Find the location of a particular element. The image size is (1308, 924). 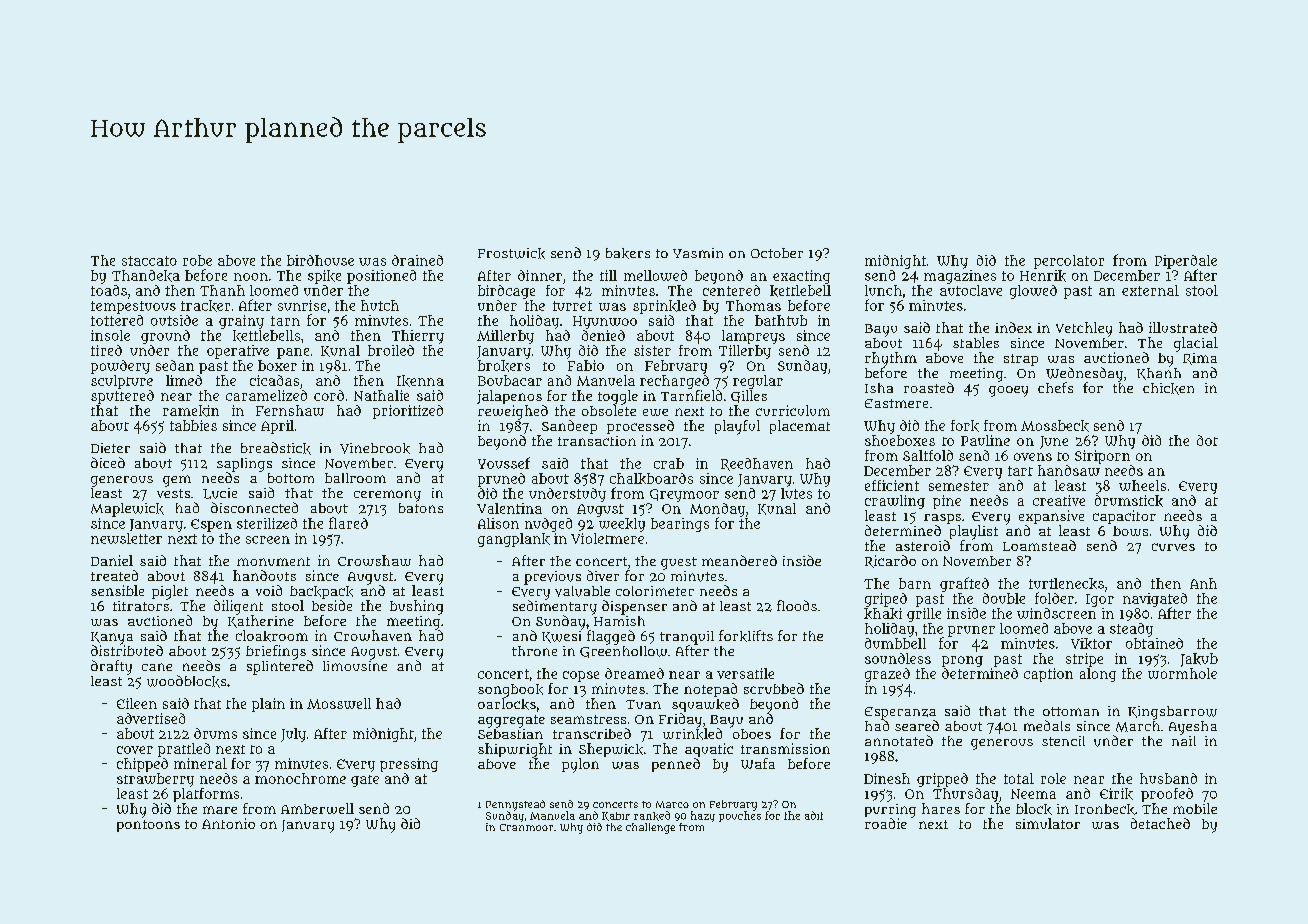

medals is located at coordinates (1047, 725).
